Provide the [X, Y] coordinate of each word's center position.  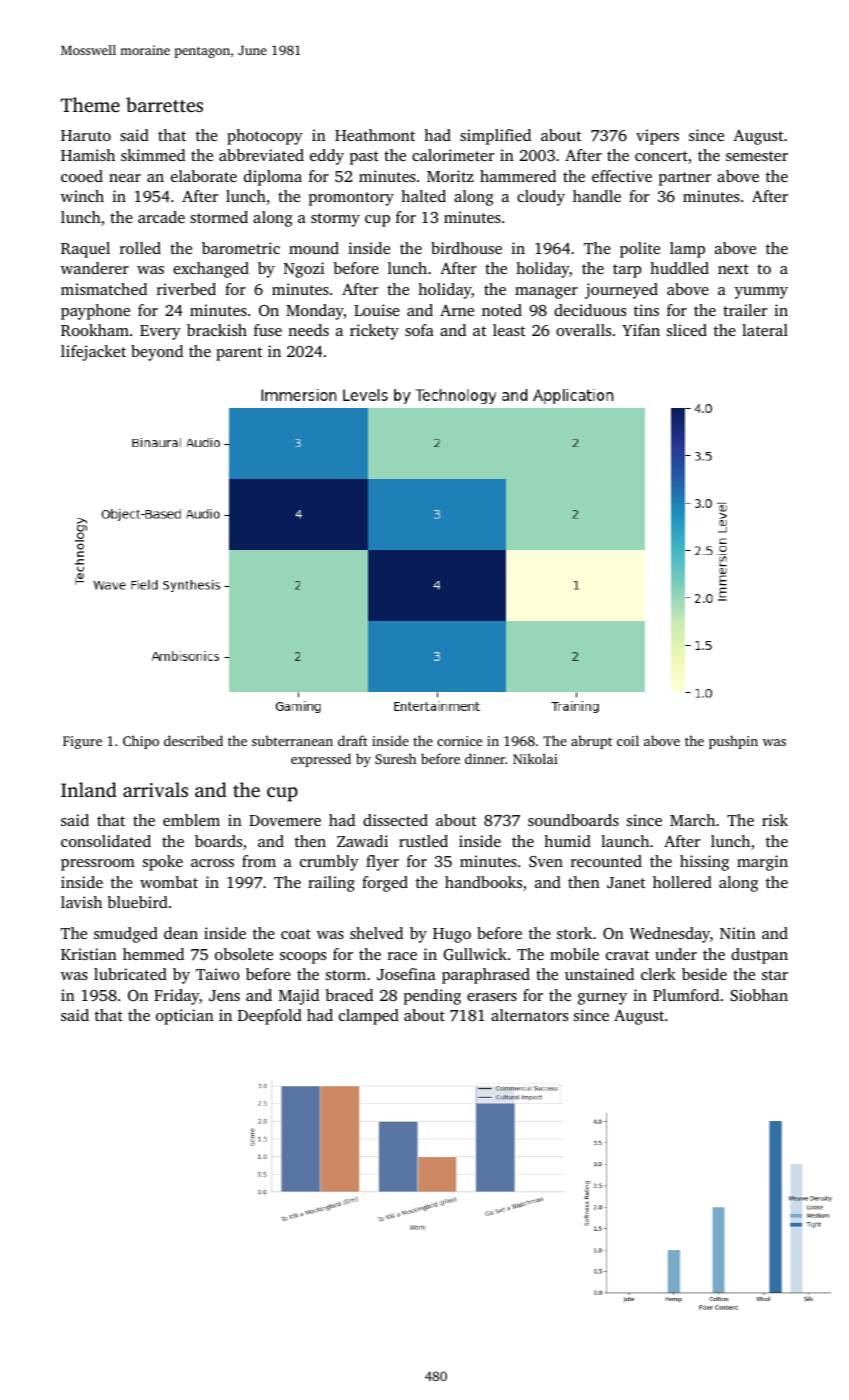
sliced [687, 330]
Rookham [95, 330]
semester [757, 156]
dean [181, 933]
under [676, 954]
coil [628, 740]
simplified [495, 137]
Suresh [395, 758]
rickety [374, 332]
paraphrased [486, 976]
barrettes [164, 104]
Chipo [141, 742]
